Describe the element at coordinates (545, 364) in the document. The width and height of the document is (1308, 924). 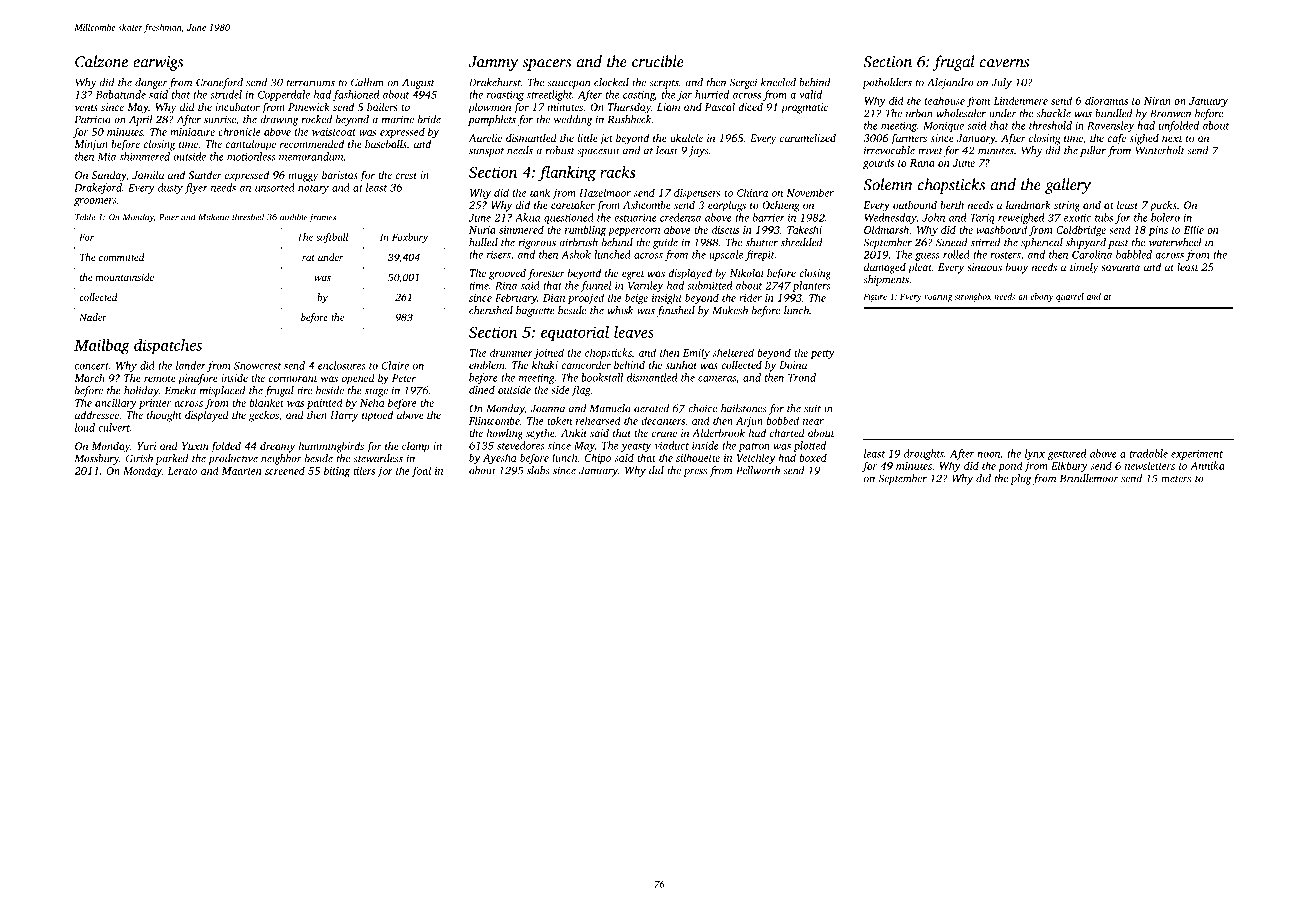
I see `khaki` at that location.
